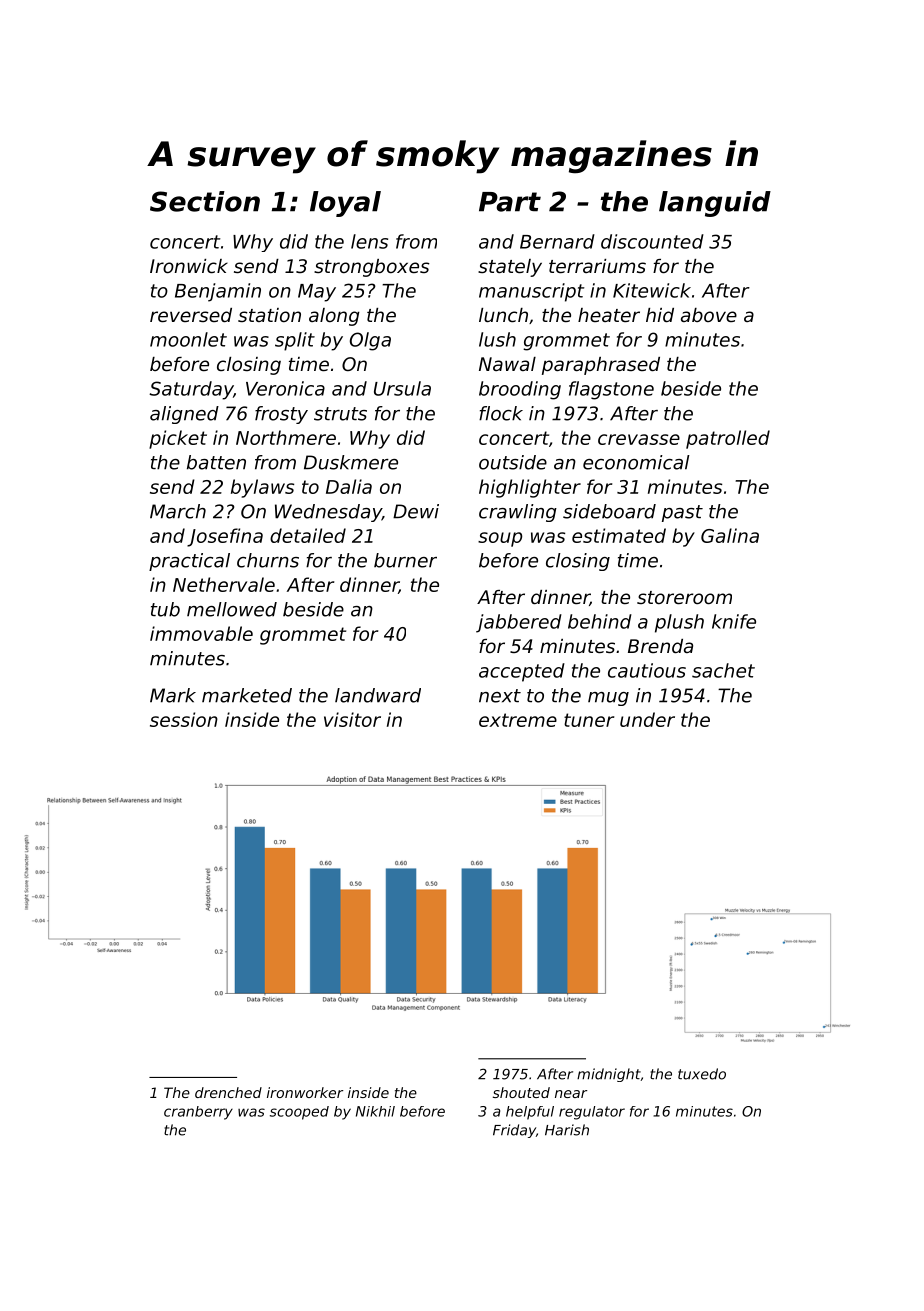  What do you see at coordinates (232, 609) in the screenshot?
I see `mellowed` at bounding box center [232, 609].
